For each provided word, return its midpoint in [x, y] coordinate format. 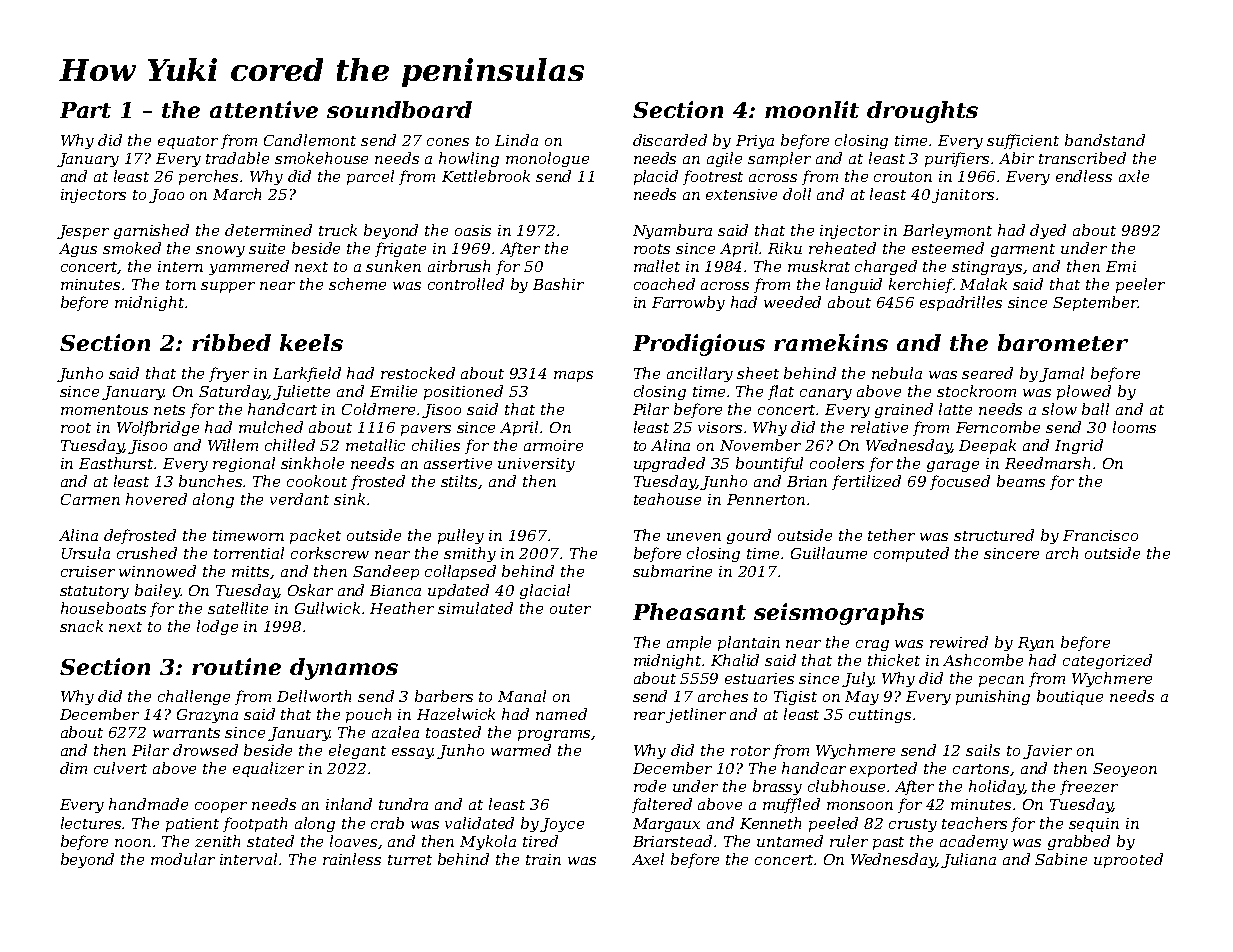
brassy [777, 787]
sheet [758, 373]
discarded [670, 140]
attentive [264, 109]
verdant [299, 499]
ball [1095, 409]
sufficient [1023, 141]
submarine [672, 571]
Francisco [1100, 535]
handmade [148, 804]
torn [181, 285]
